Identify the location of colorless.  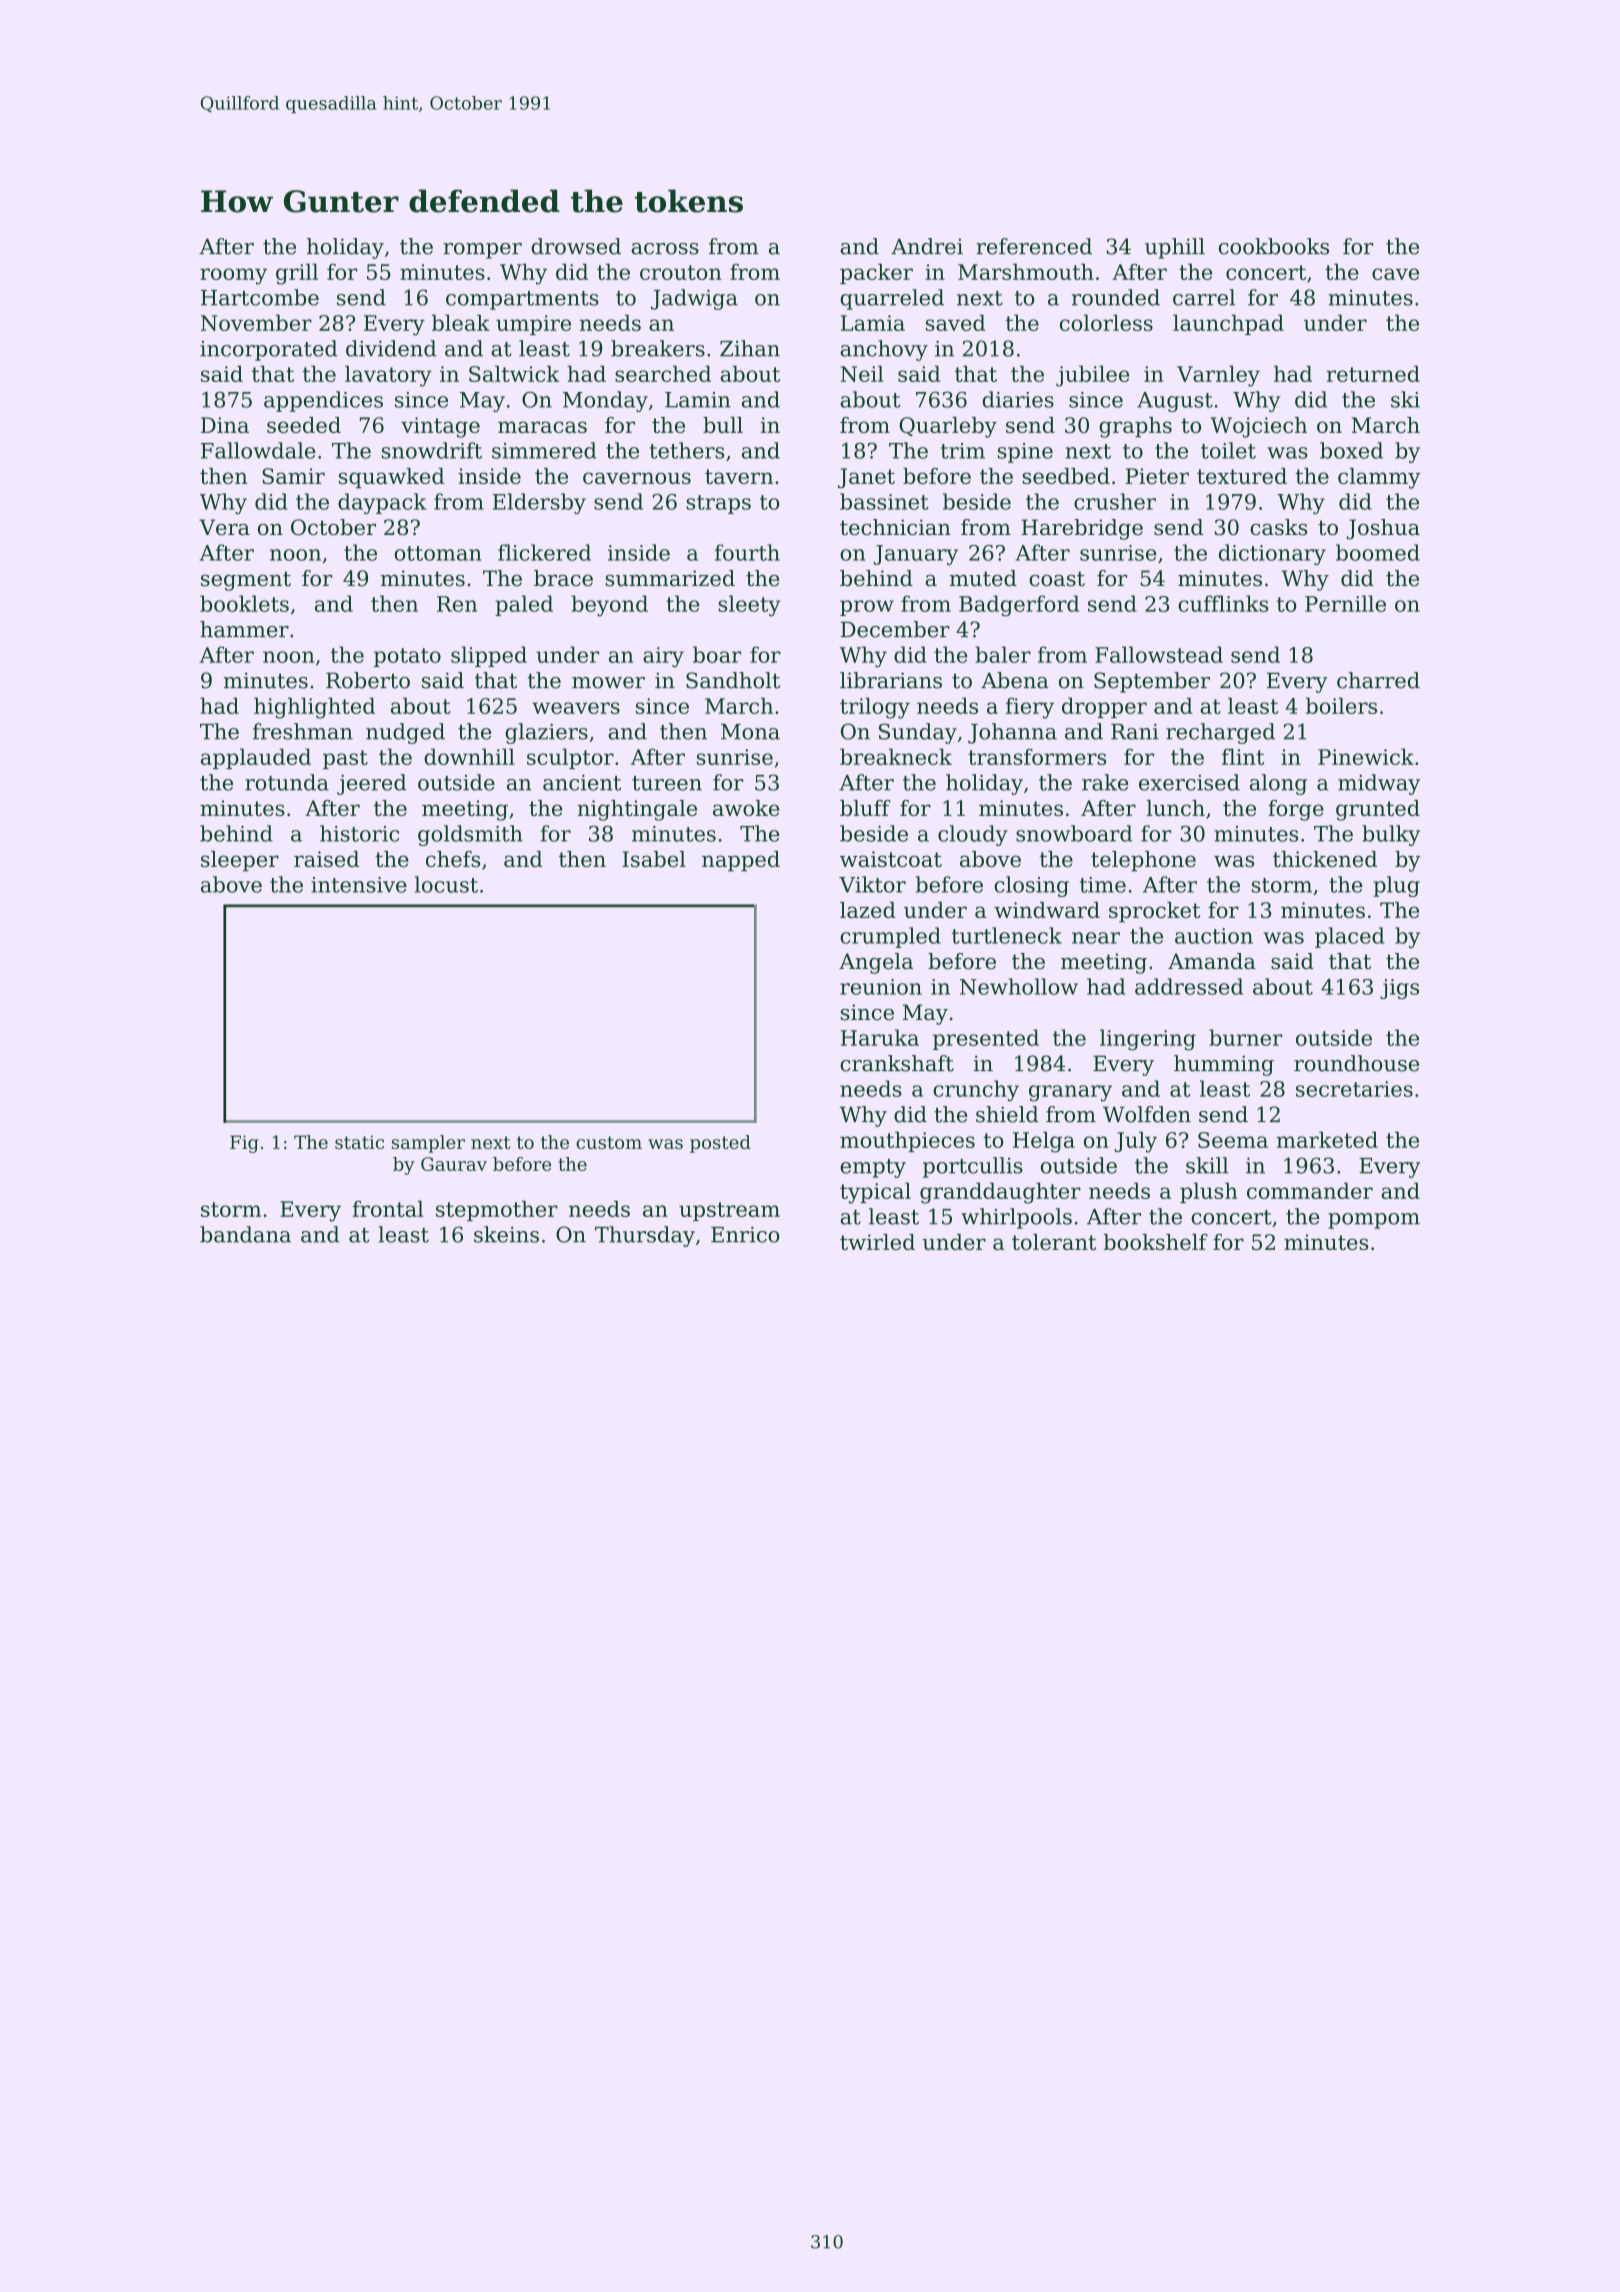
(1106, 322).
